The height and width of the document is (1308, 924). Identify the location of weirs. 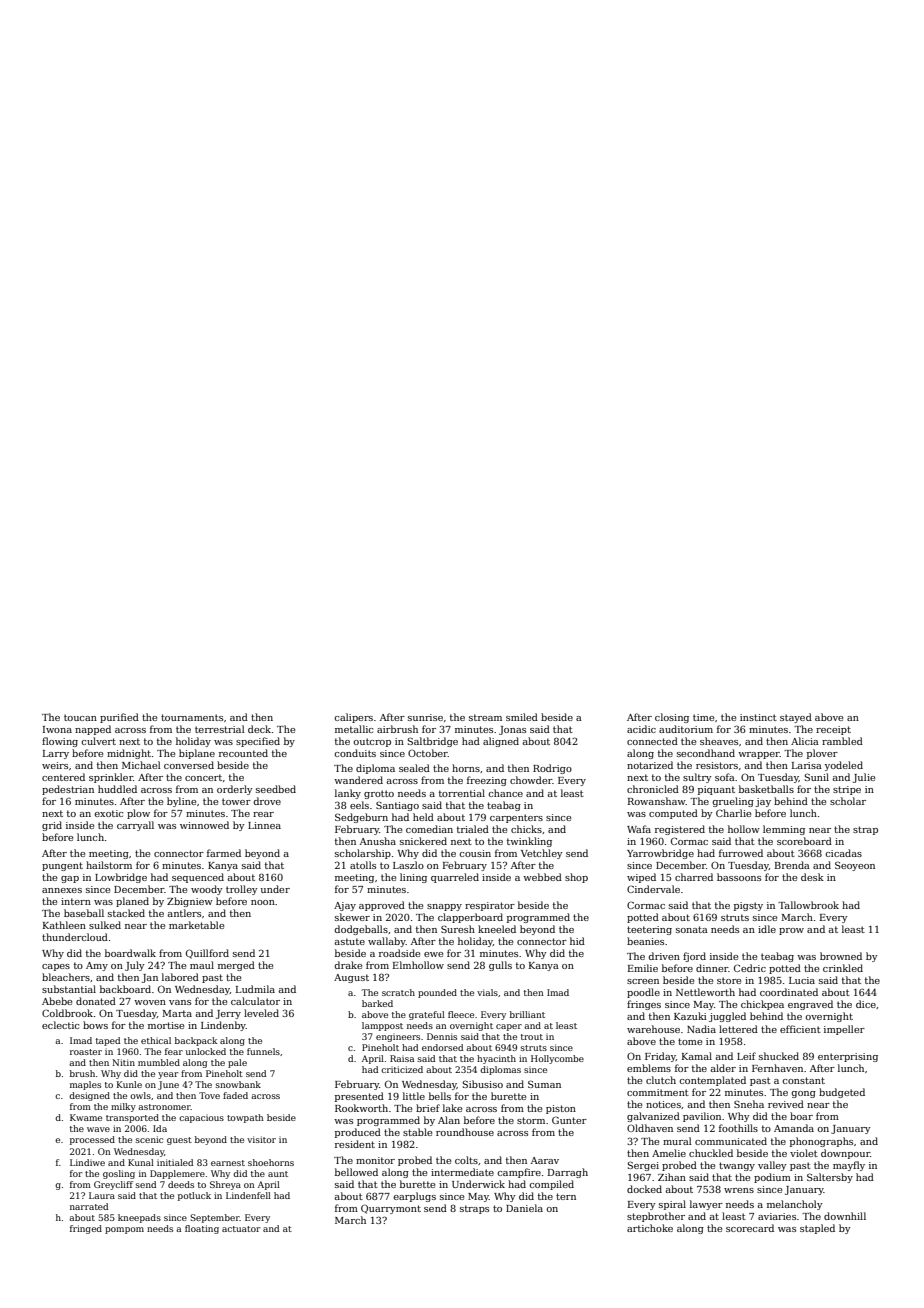
(55, 765).
